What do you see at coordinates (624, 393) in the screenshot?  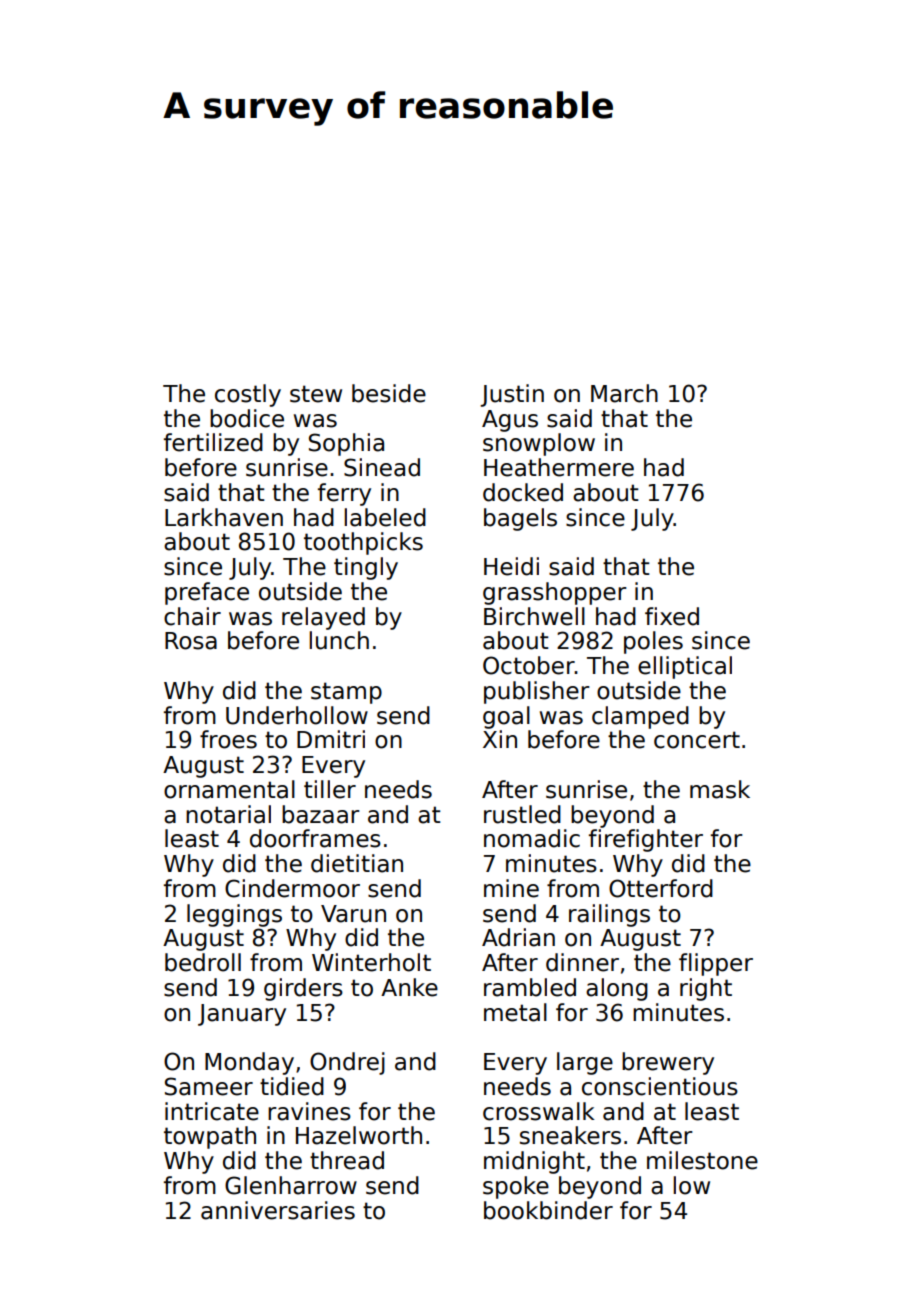 I see `March` at bounding box center [624, 393].
